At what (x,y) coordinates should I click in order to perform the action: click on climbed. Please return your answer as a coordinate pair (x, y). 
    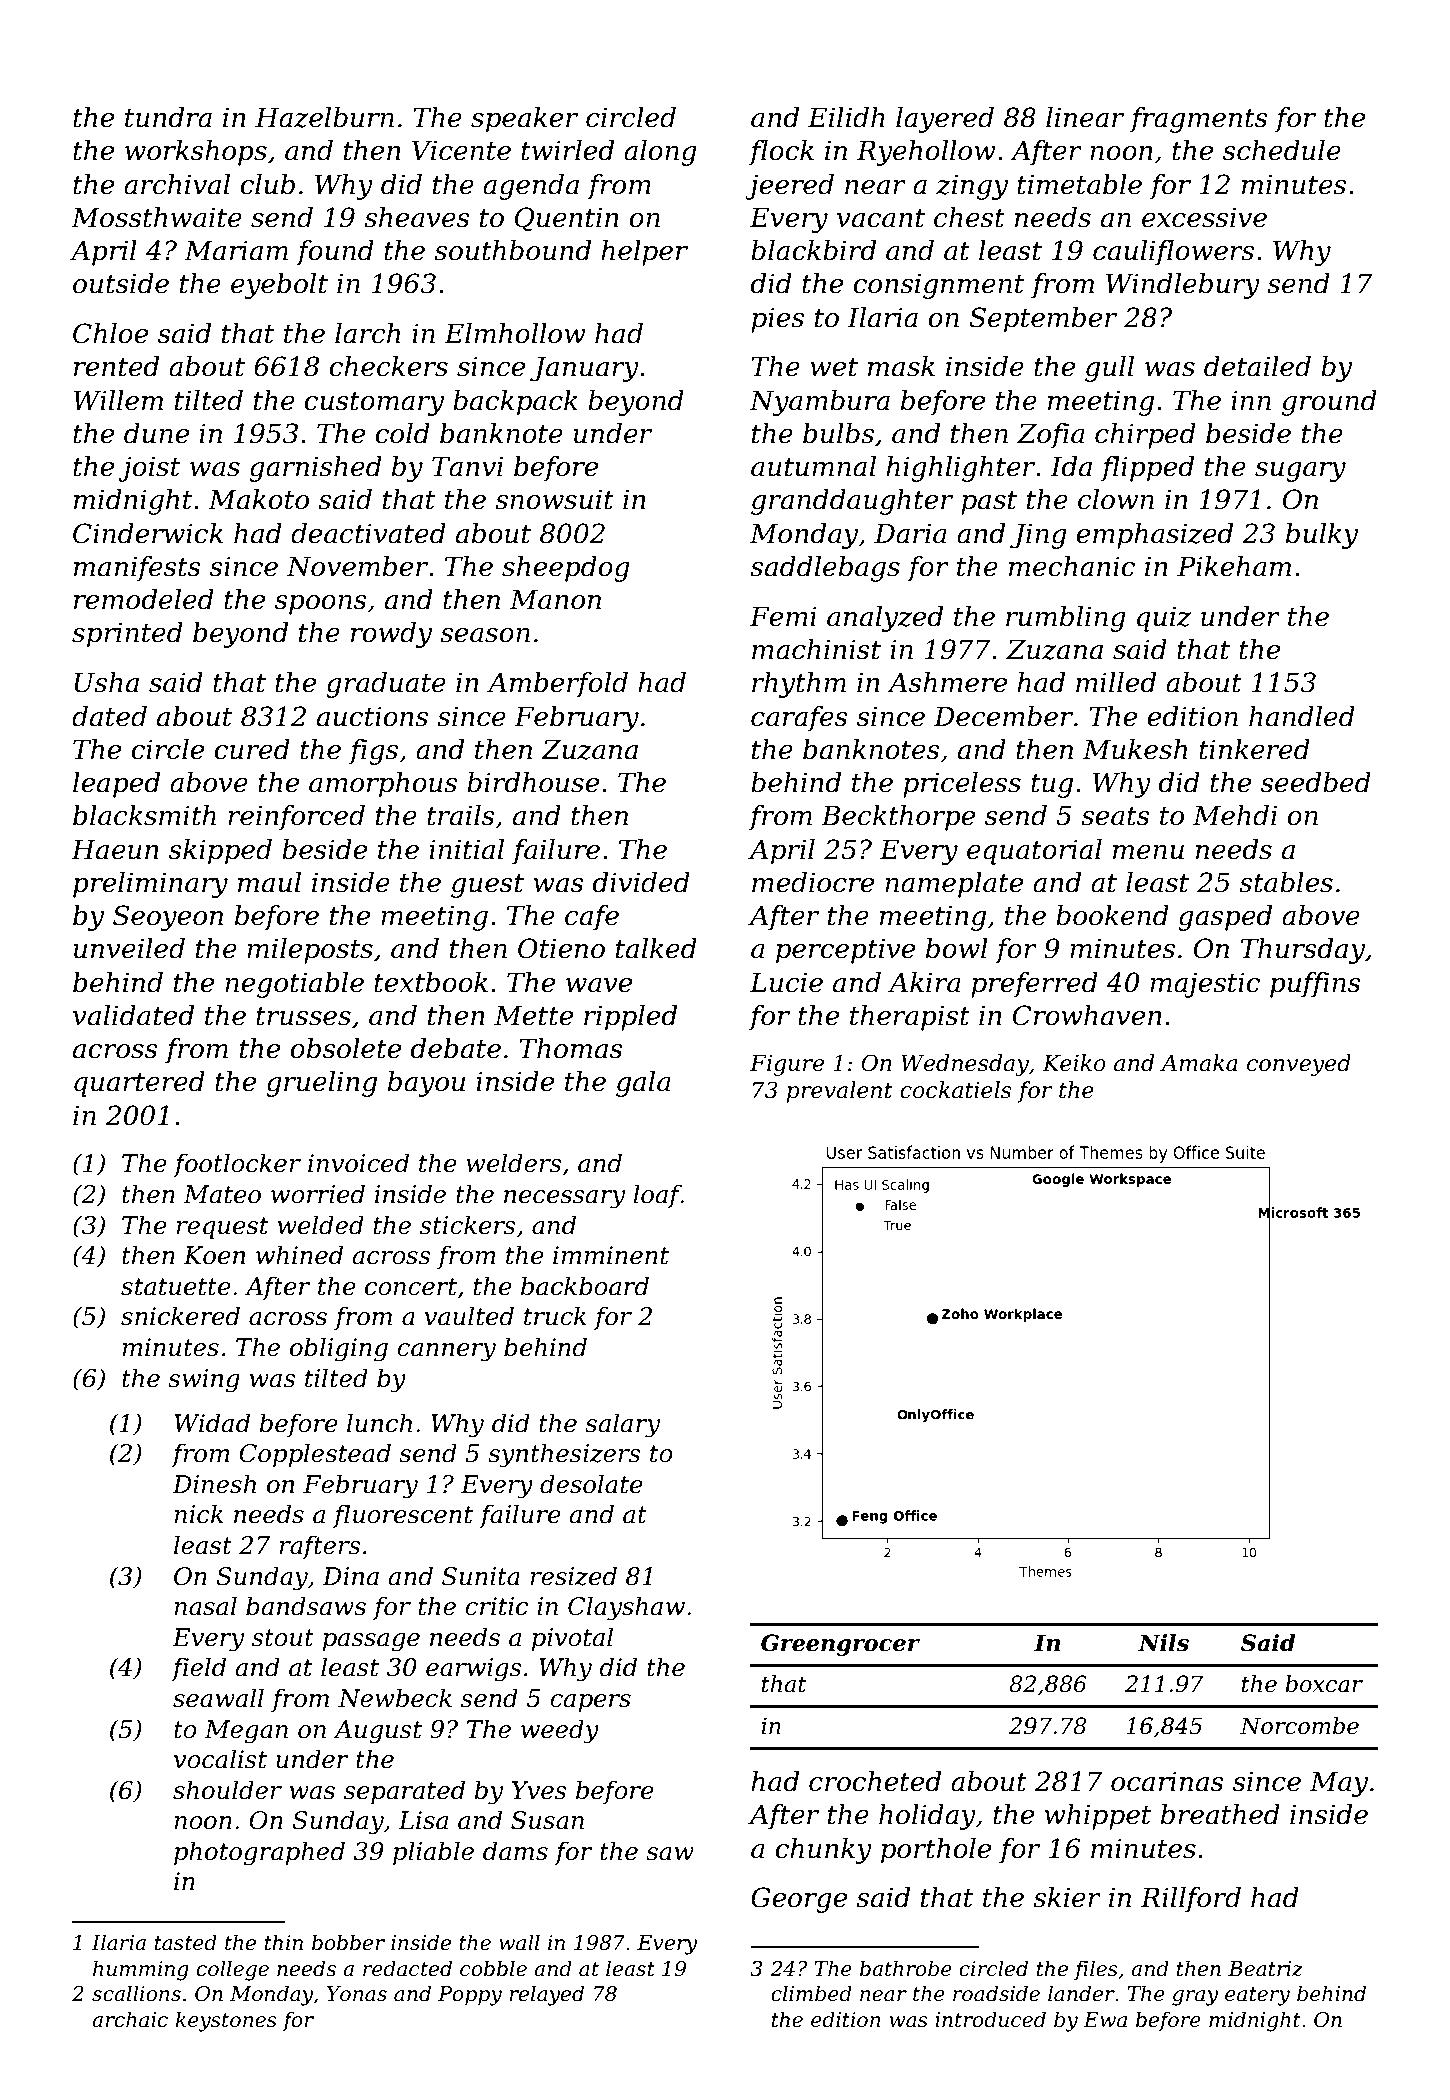
    Looking at the image, I should click on (811, 1993).
